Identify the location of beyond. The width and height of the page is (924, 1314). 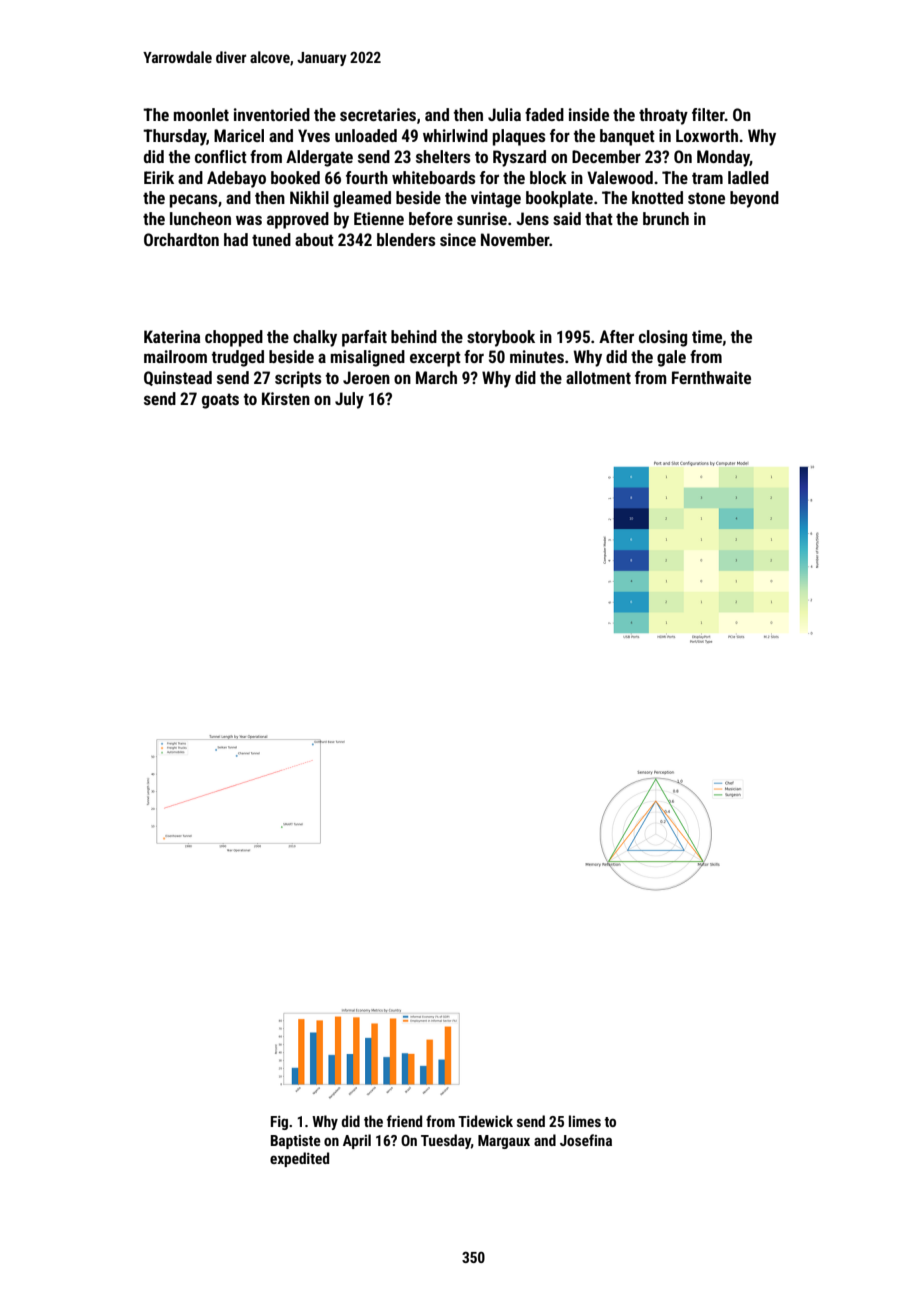
(754, 199).
